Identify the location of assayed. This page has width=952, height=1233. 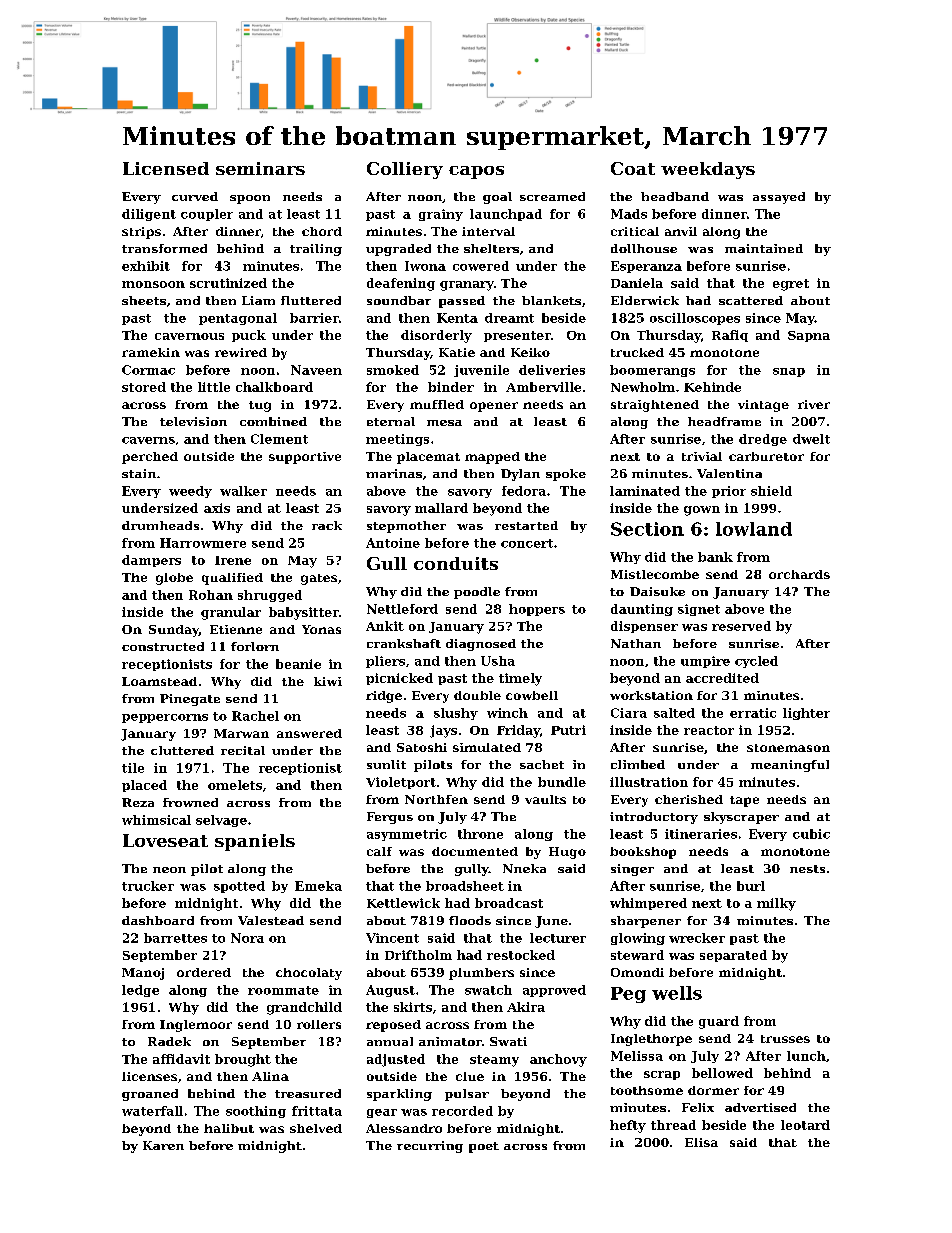
(779, 198).
